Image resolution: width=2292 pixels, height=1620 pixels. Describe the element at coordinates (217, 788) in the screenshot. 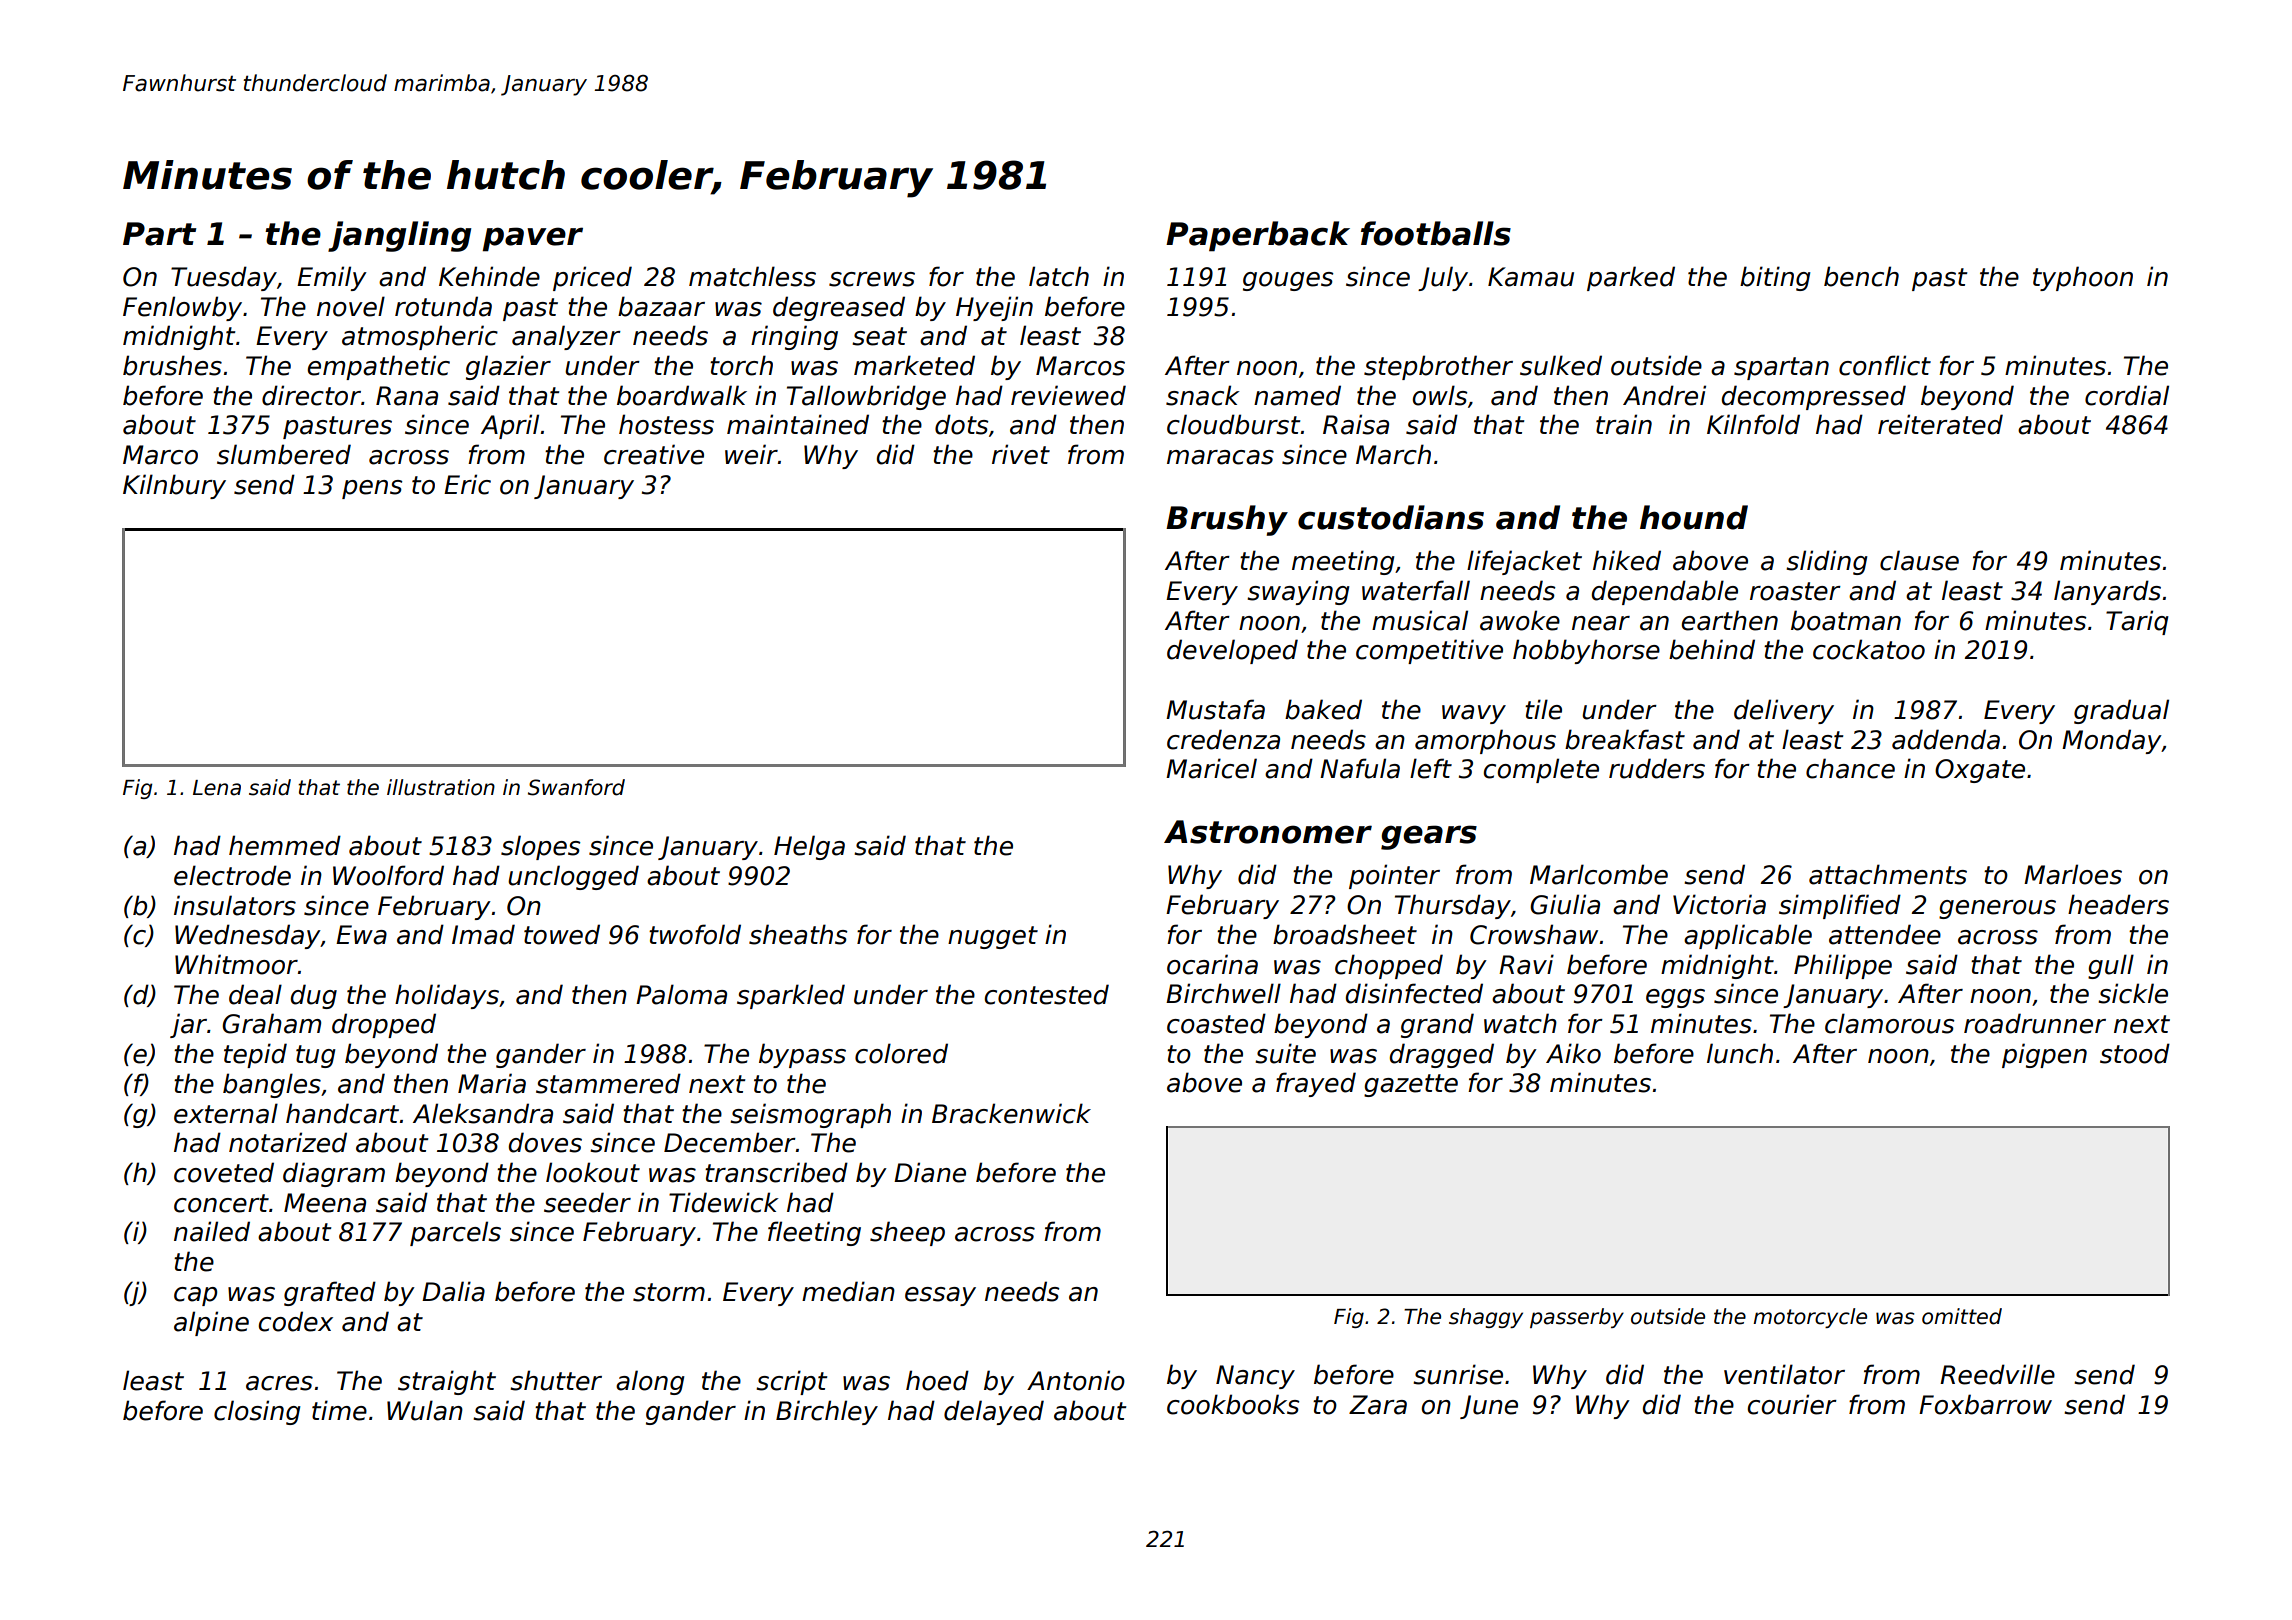

I see `Lena` at that location.
